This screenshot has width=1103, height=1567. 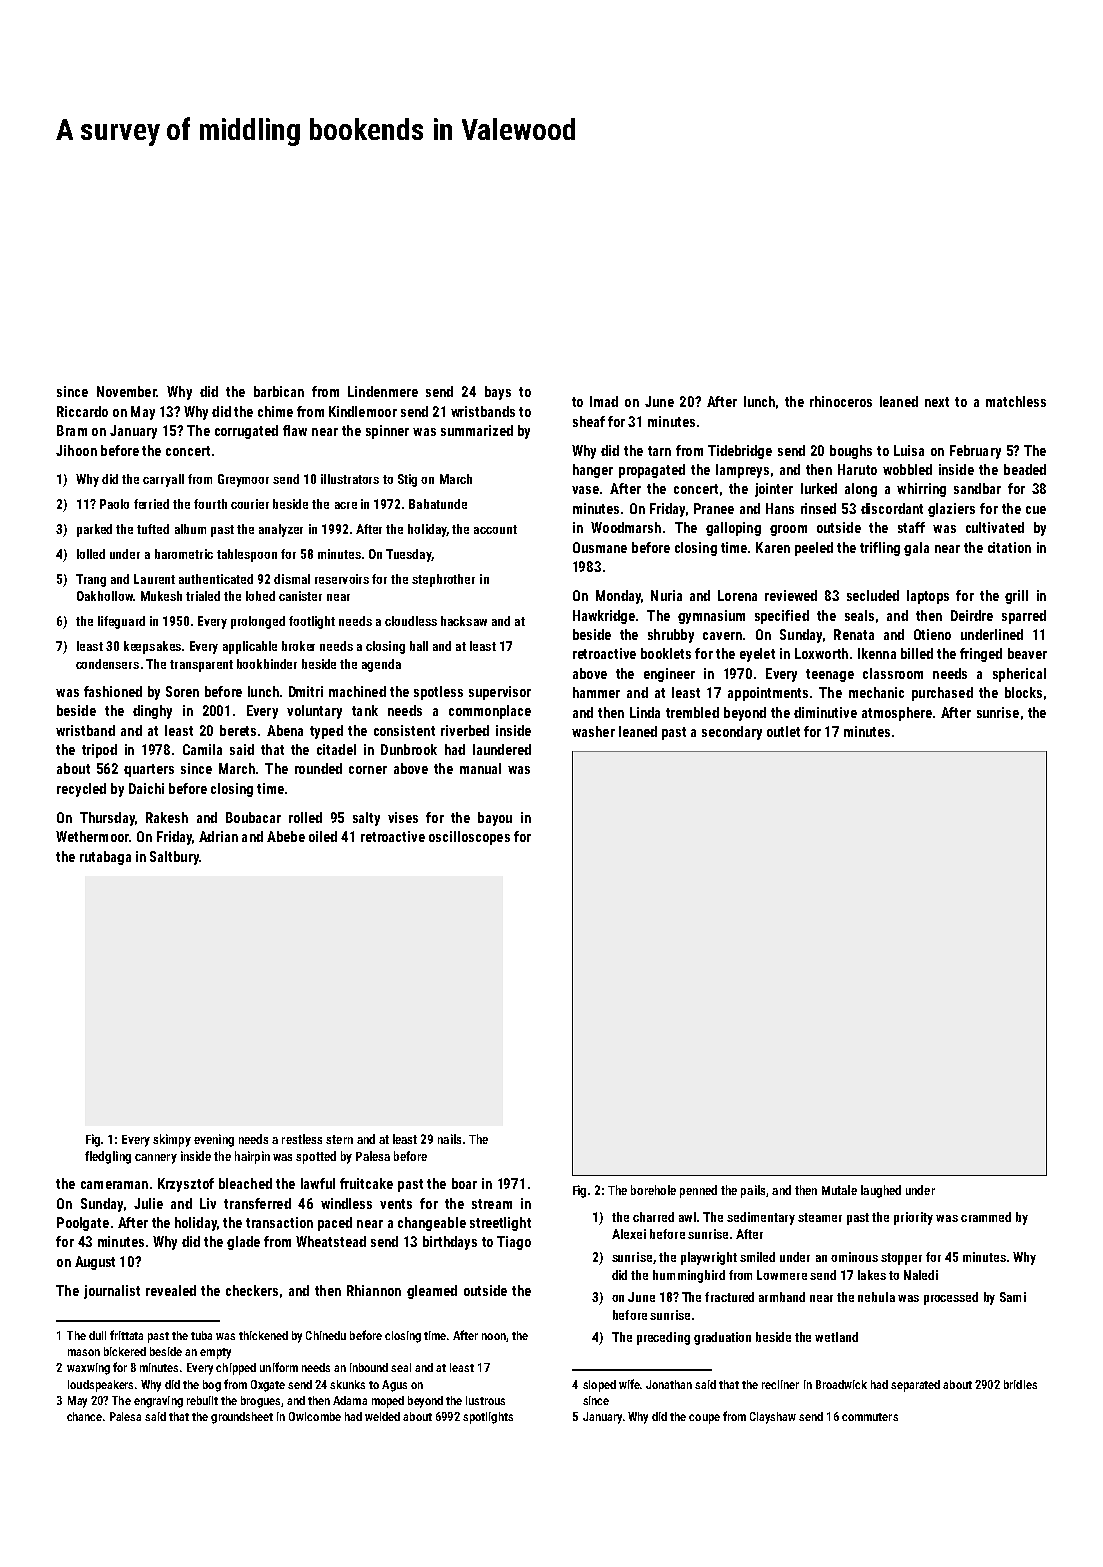 I want to click on trembled, so click(x=692, y=712).
